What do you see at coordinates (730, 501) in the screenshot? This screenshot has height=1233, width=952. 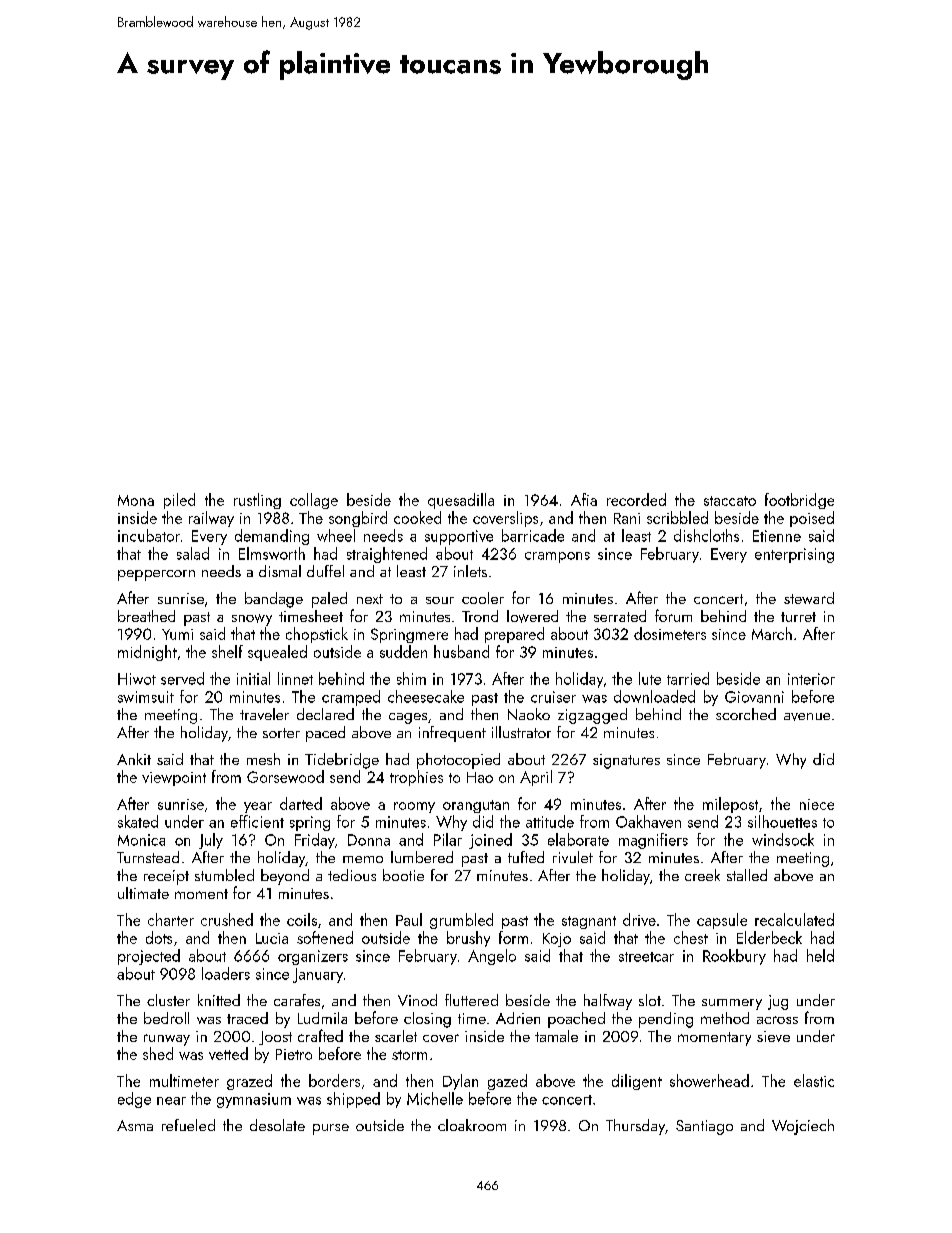 I see `staccato` at bounding box center [730, 501].
